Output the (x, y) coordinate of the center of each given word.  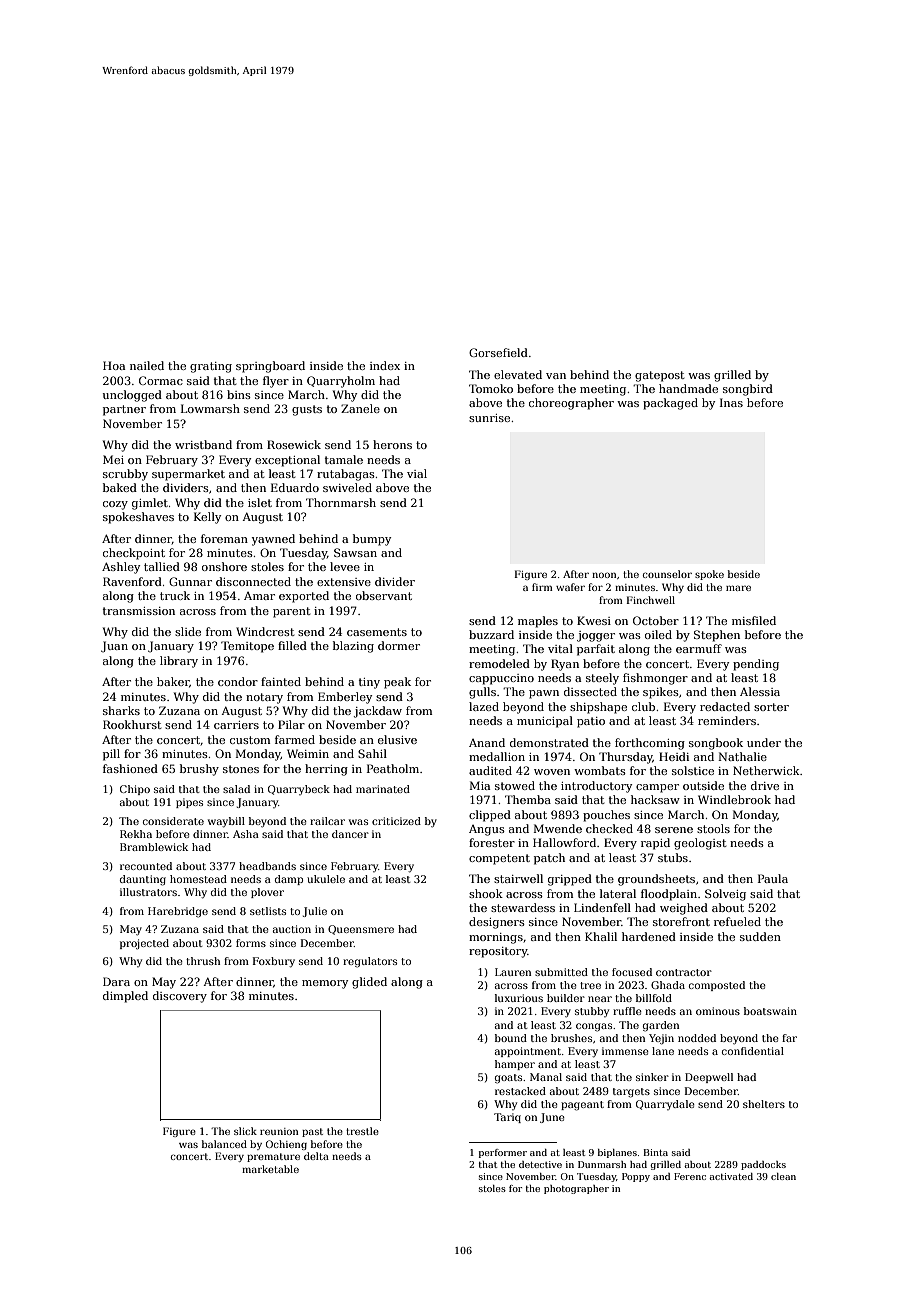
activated (731, 1176)
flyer (276, 382)
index (385, 365)
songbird (748, 390)
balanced (224, 1144)
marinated (383, 789)
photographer (576, 1189)
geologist (700, 844)
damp (289, 880)
